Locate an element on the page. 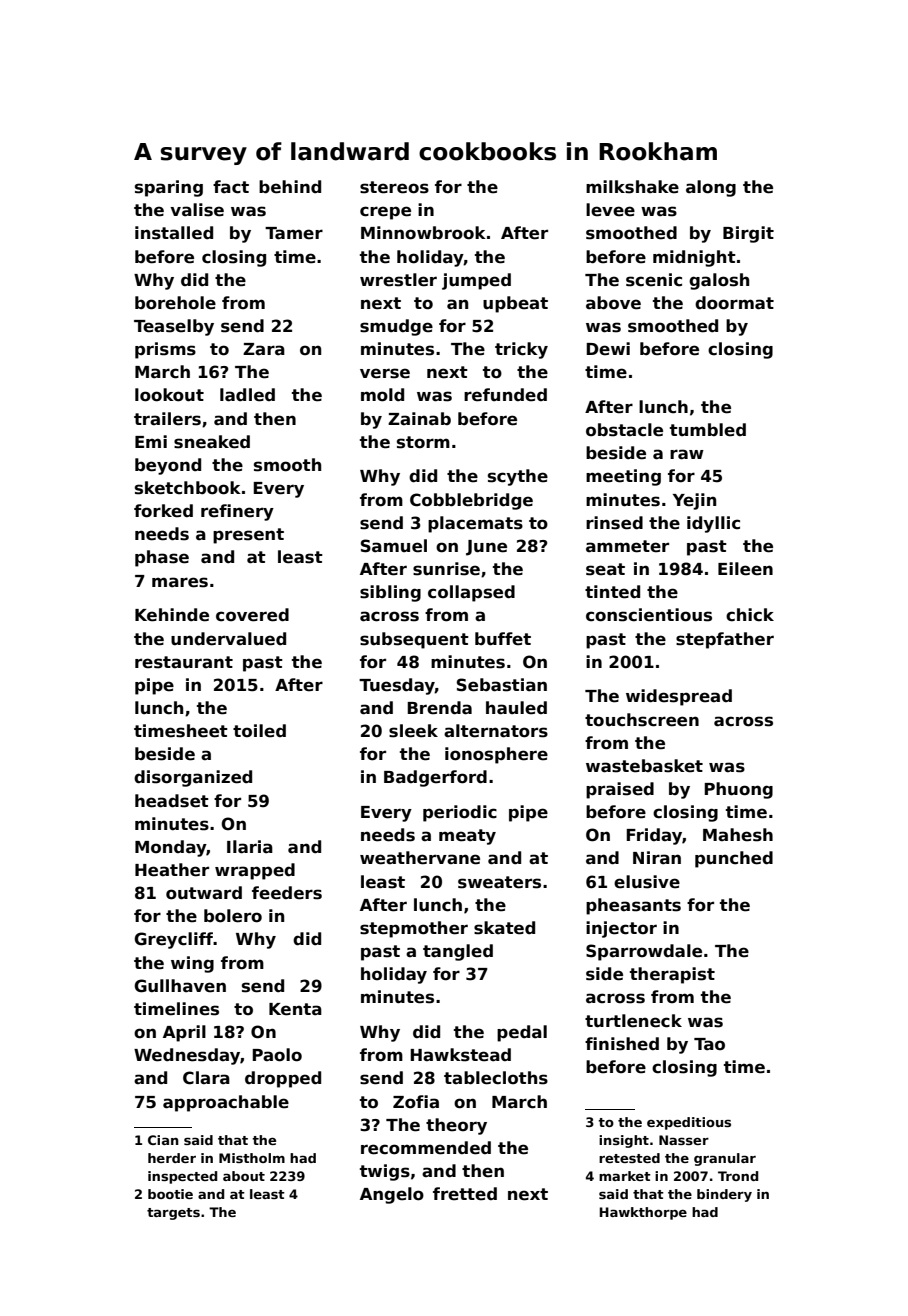 The height and width of the page is (1316, 908). therapist is located at coordinates (672, 975).
